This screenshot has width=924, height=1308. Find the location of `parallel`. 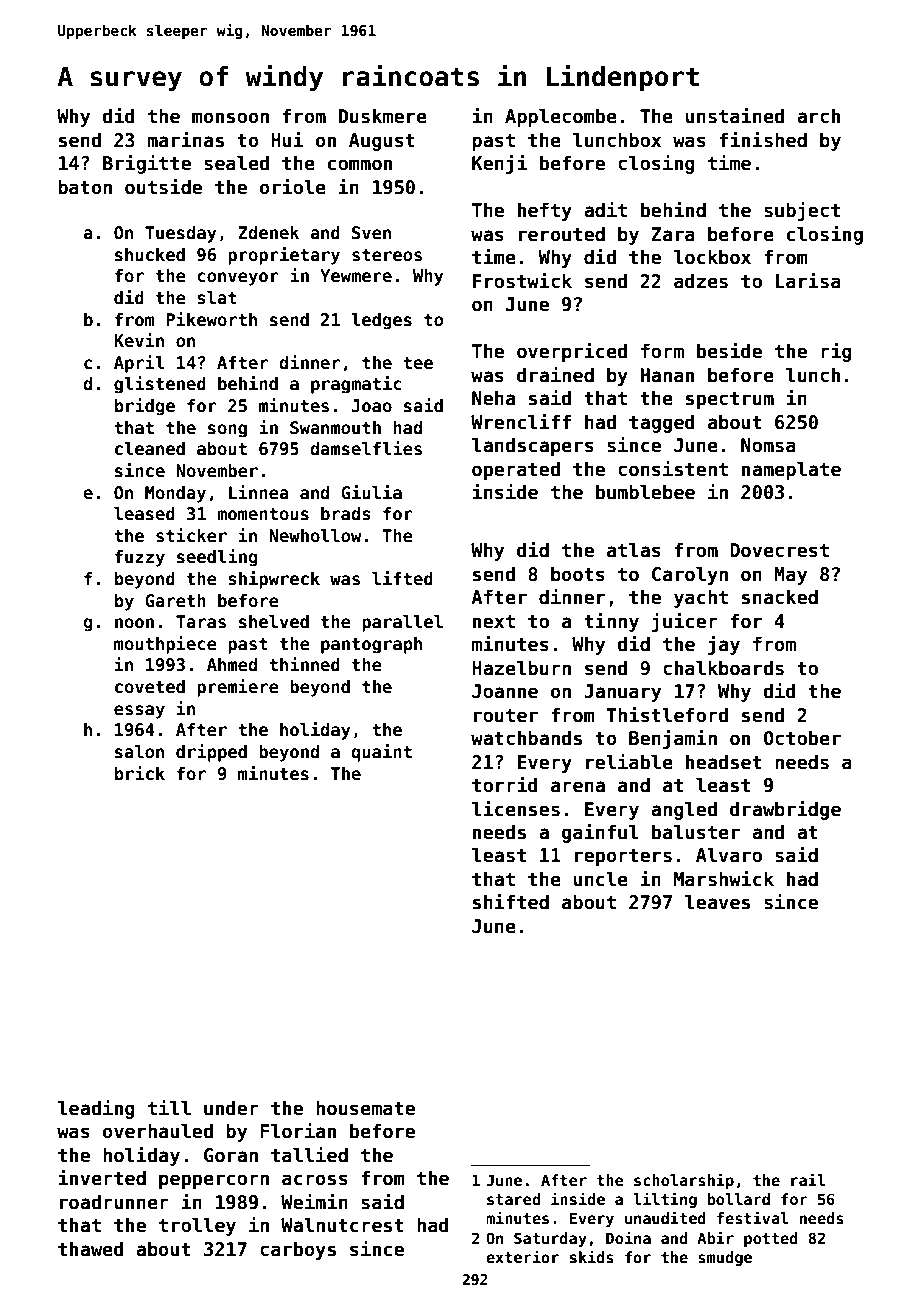

parallel is located at coordinates (402, 623).
